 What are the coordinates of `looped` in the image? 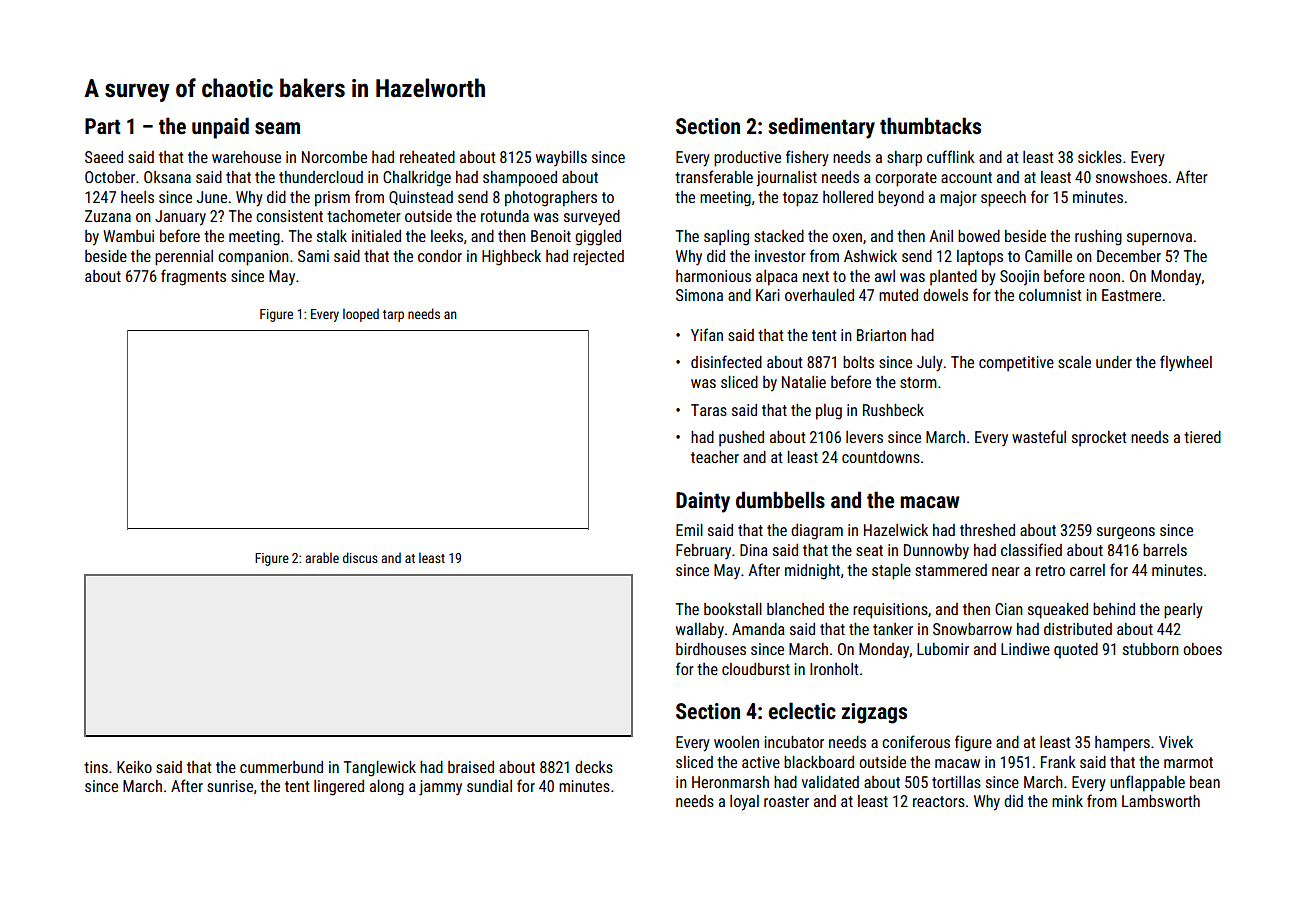 It's located at (361, 315).
